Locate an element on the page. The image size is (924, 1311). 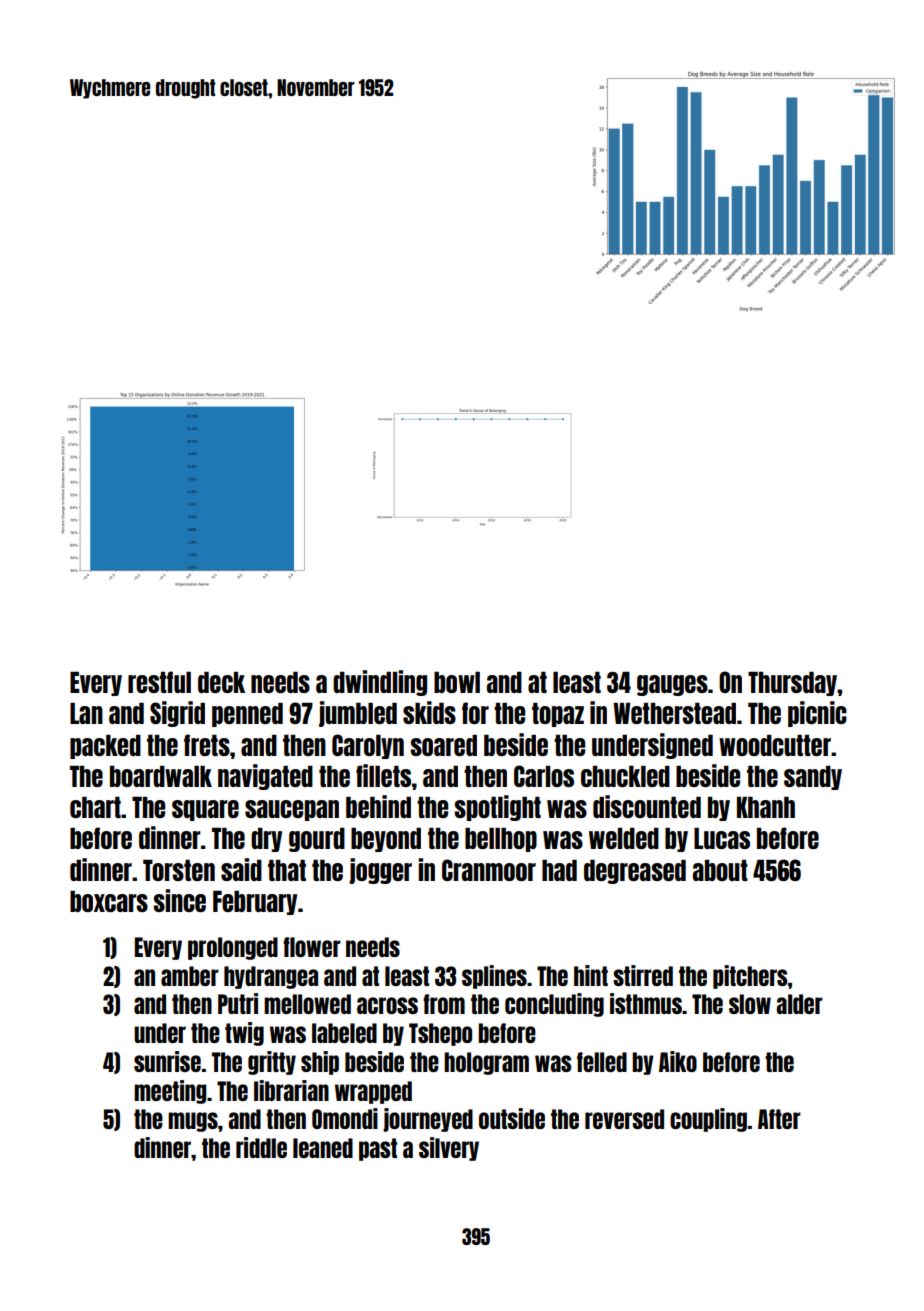
behind is located at coordinates (378, 806).
